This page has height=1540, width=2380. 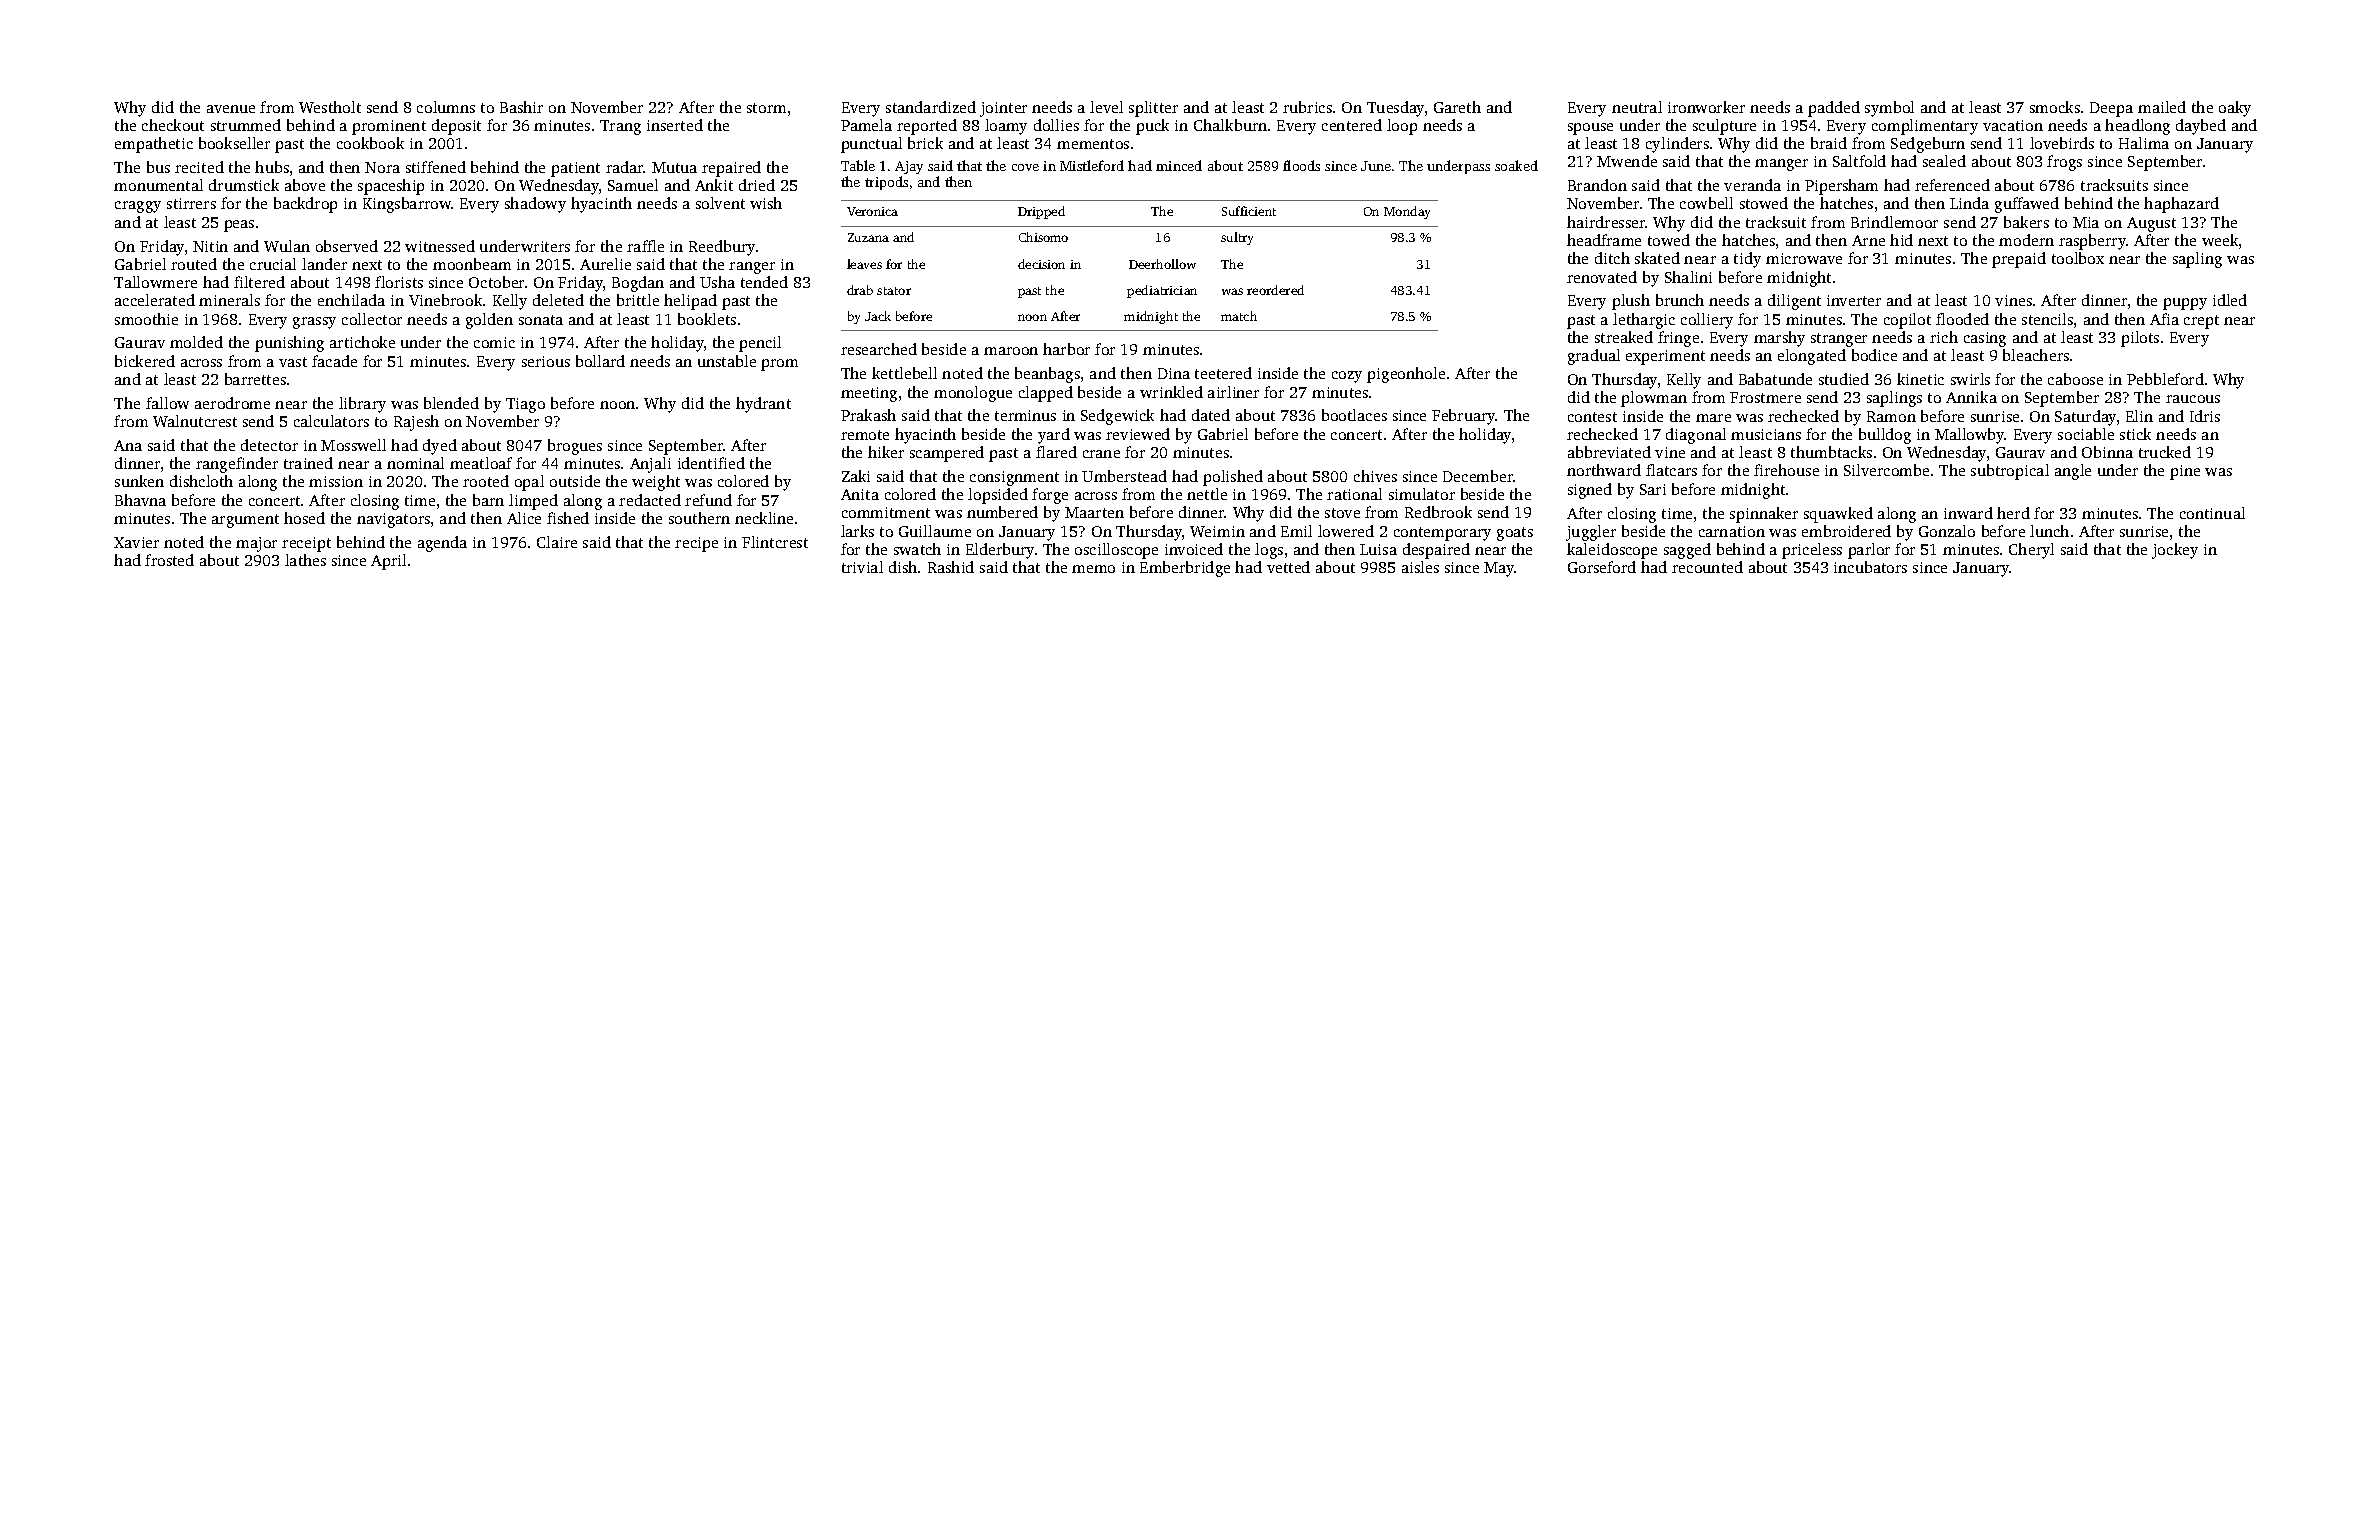 What do you see at coordinates (605, 264) in the page?
I see `Aurelie` at bounding box center [605, 264].
